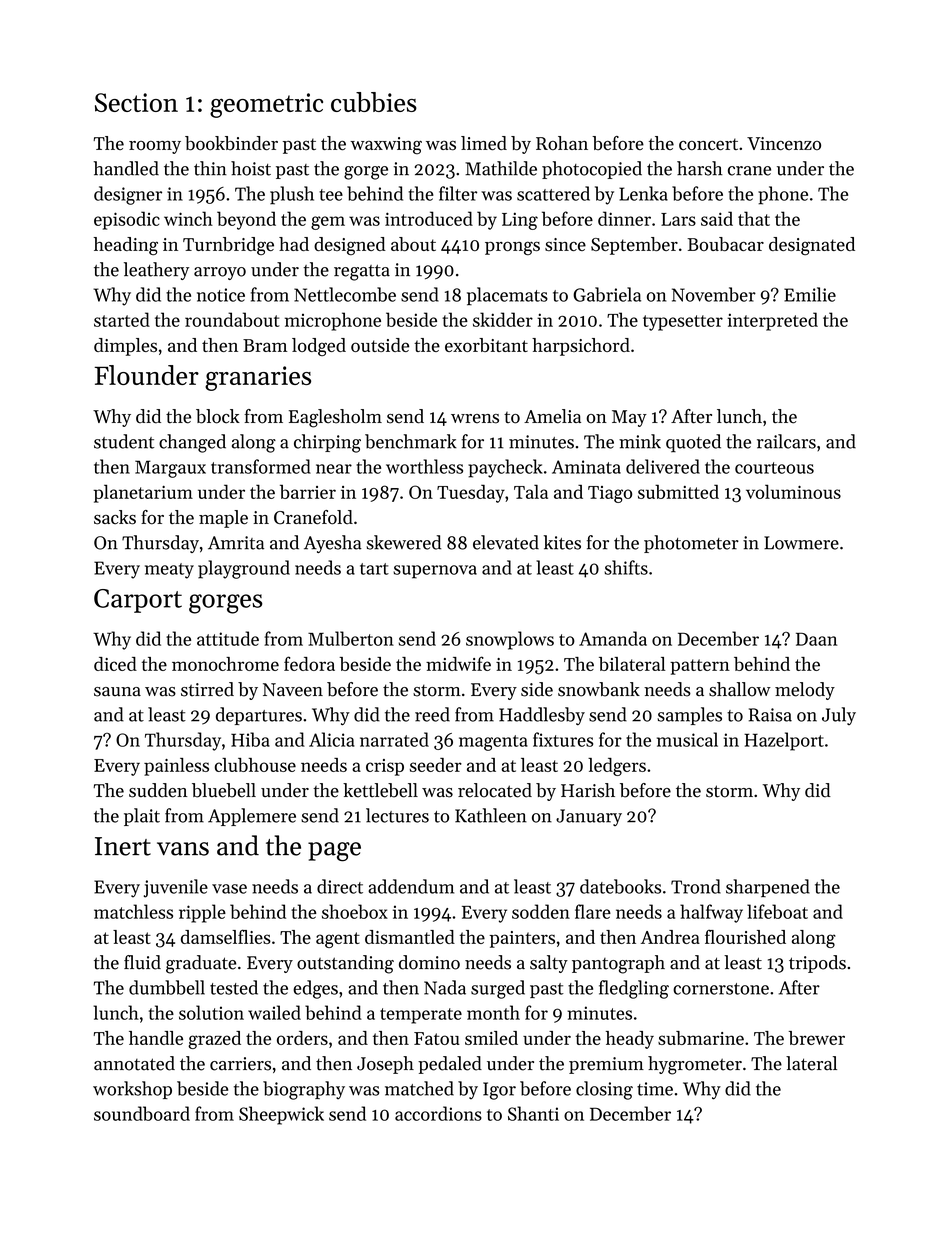  What do you see at coordinates (374, 102) in the screenshot?
I see `cubbies` at bounding box center [374, 102].
